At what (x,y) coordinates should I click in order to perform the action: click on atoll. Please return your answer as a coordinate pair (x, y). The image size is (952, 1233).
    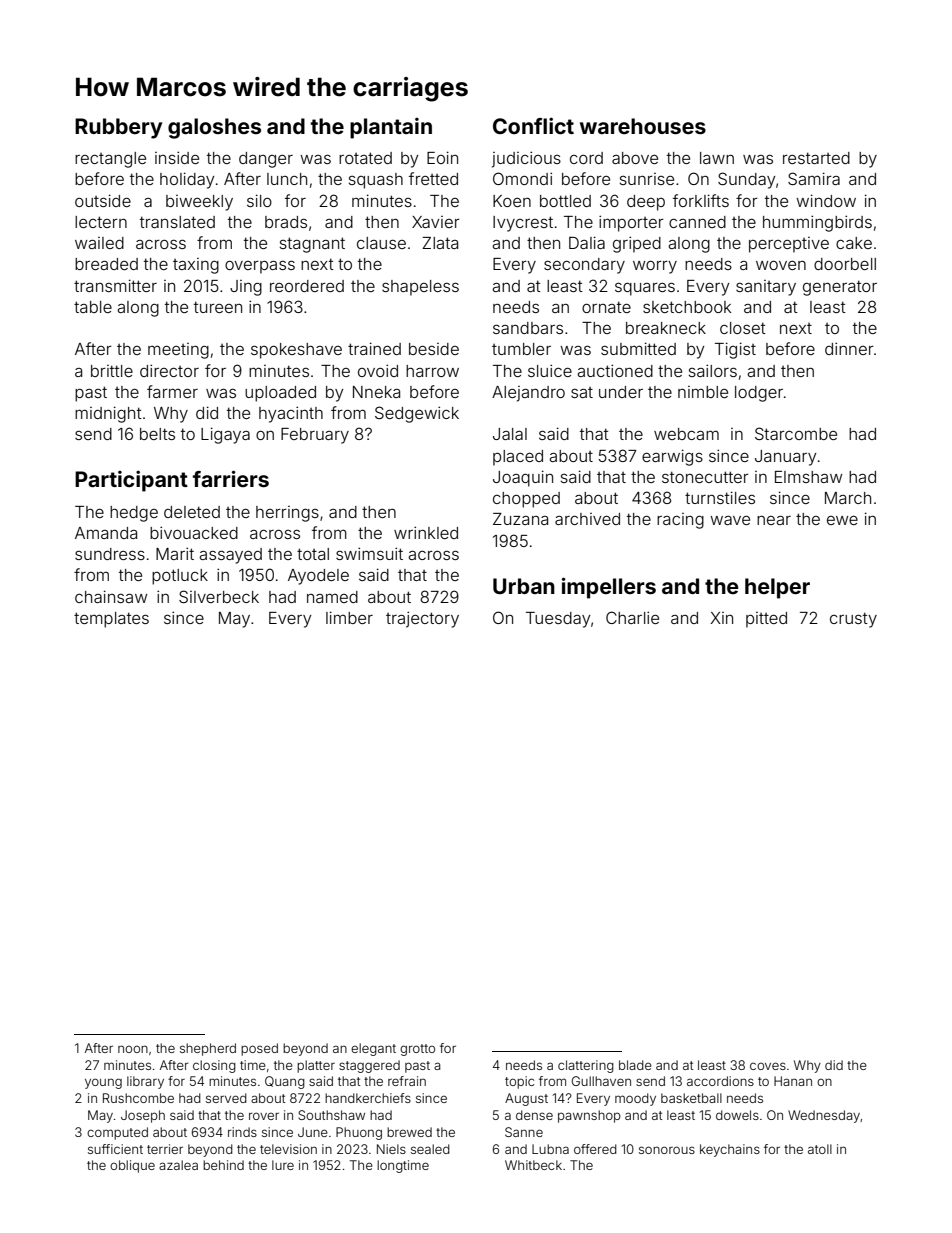
    Looking at the image, I should click on (820, 1149).
